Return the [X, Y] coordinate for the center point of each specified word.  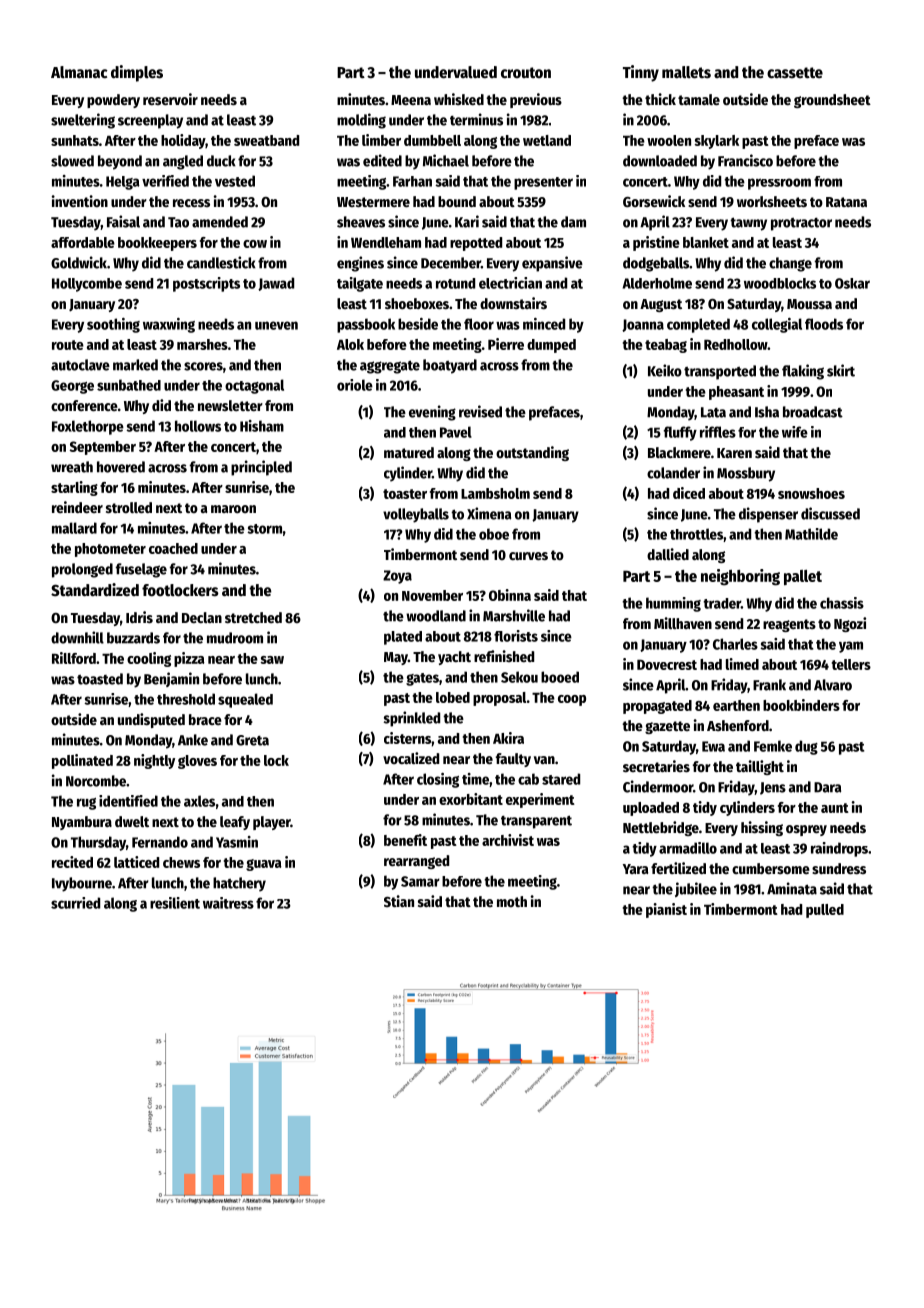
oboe [494, 534]
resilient [175, 903]
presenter [543, 183]
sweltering [83, 121]
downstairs [513, 303]
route [68, 345]
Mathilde [811, 534]
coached [173, 548]
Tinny [641, 73]
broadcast [813, 412]
